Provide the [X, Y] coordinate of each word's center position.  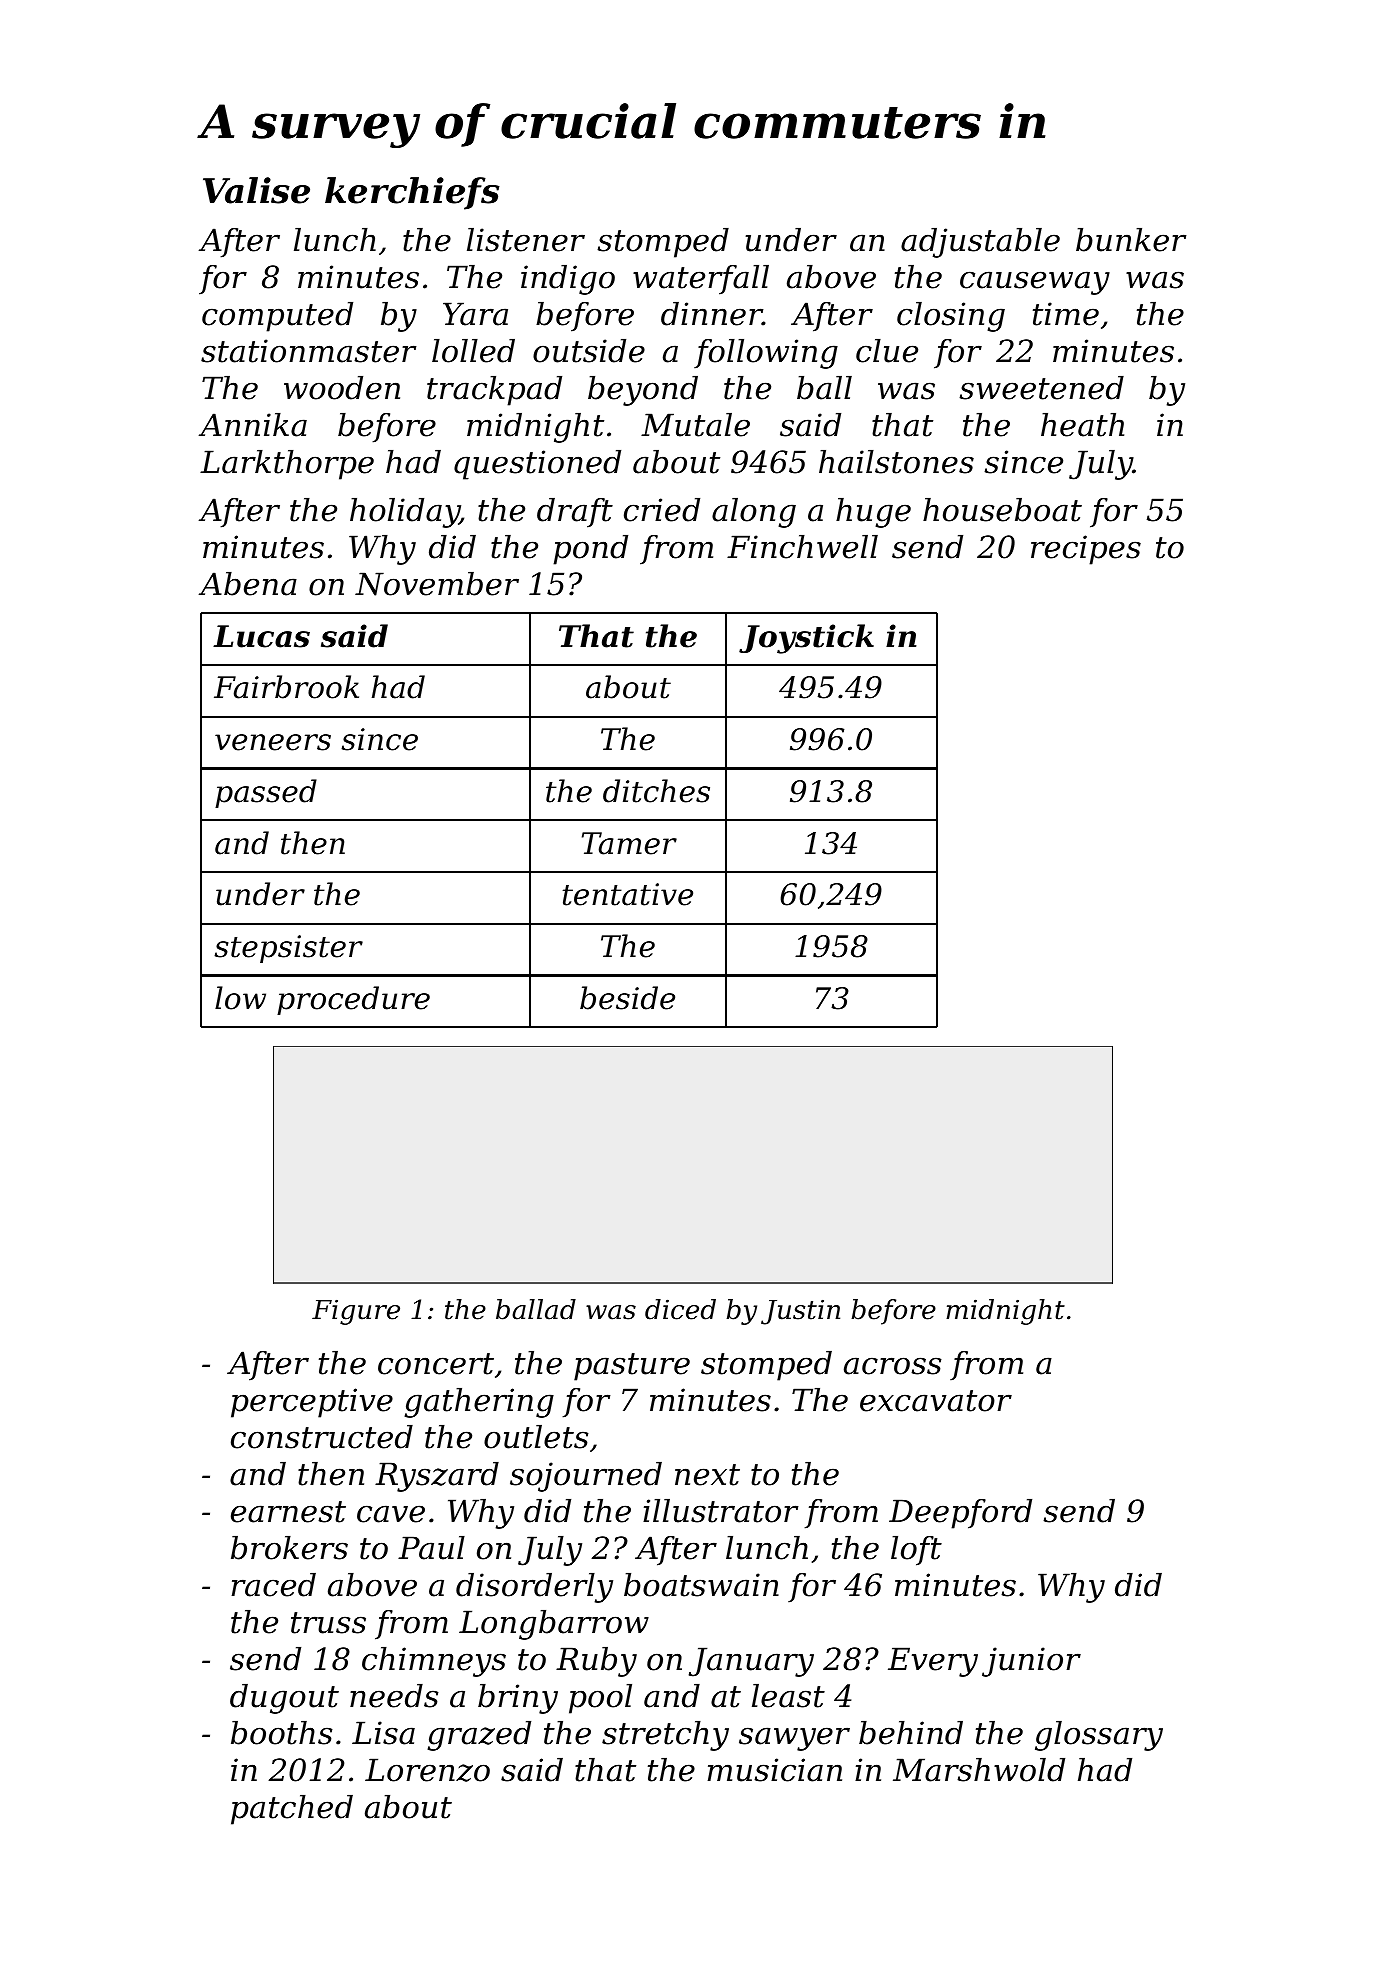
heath [1082, 425]
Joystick [806, 639]
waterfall [701, 280]
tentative [628, 894]
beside [627, 998]
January [751, 1662]
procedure [353, 1000]
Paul [431, 1548]
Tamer [629, 843]
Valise [256, 190]
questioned [537, 465]
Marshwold [979, 1770]
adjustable [980, 243]
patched [292, 1810]
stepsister [288, 949]
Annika [253, 425]
